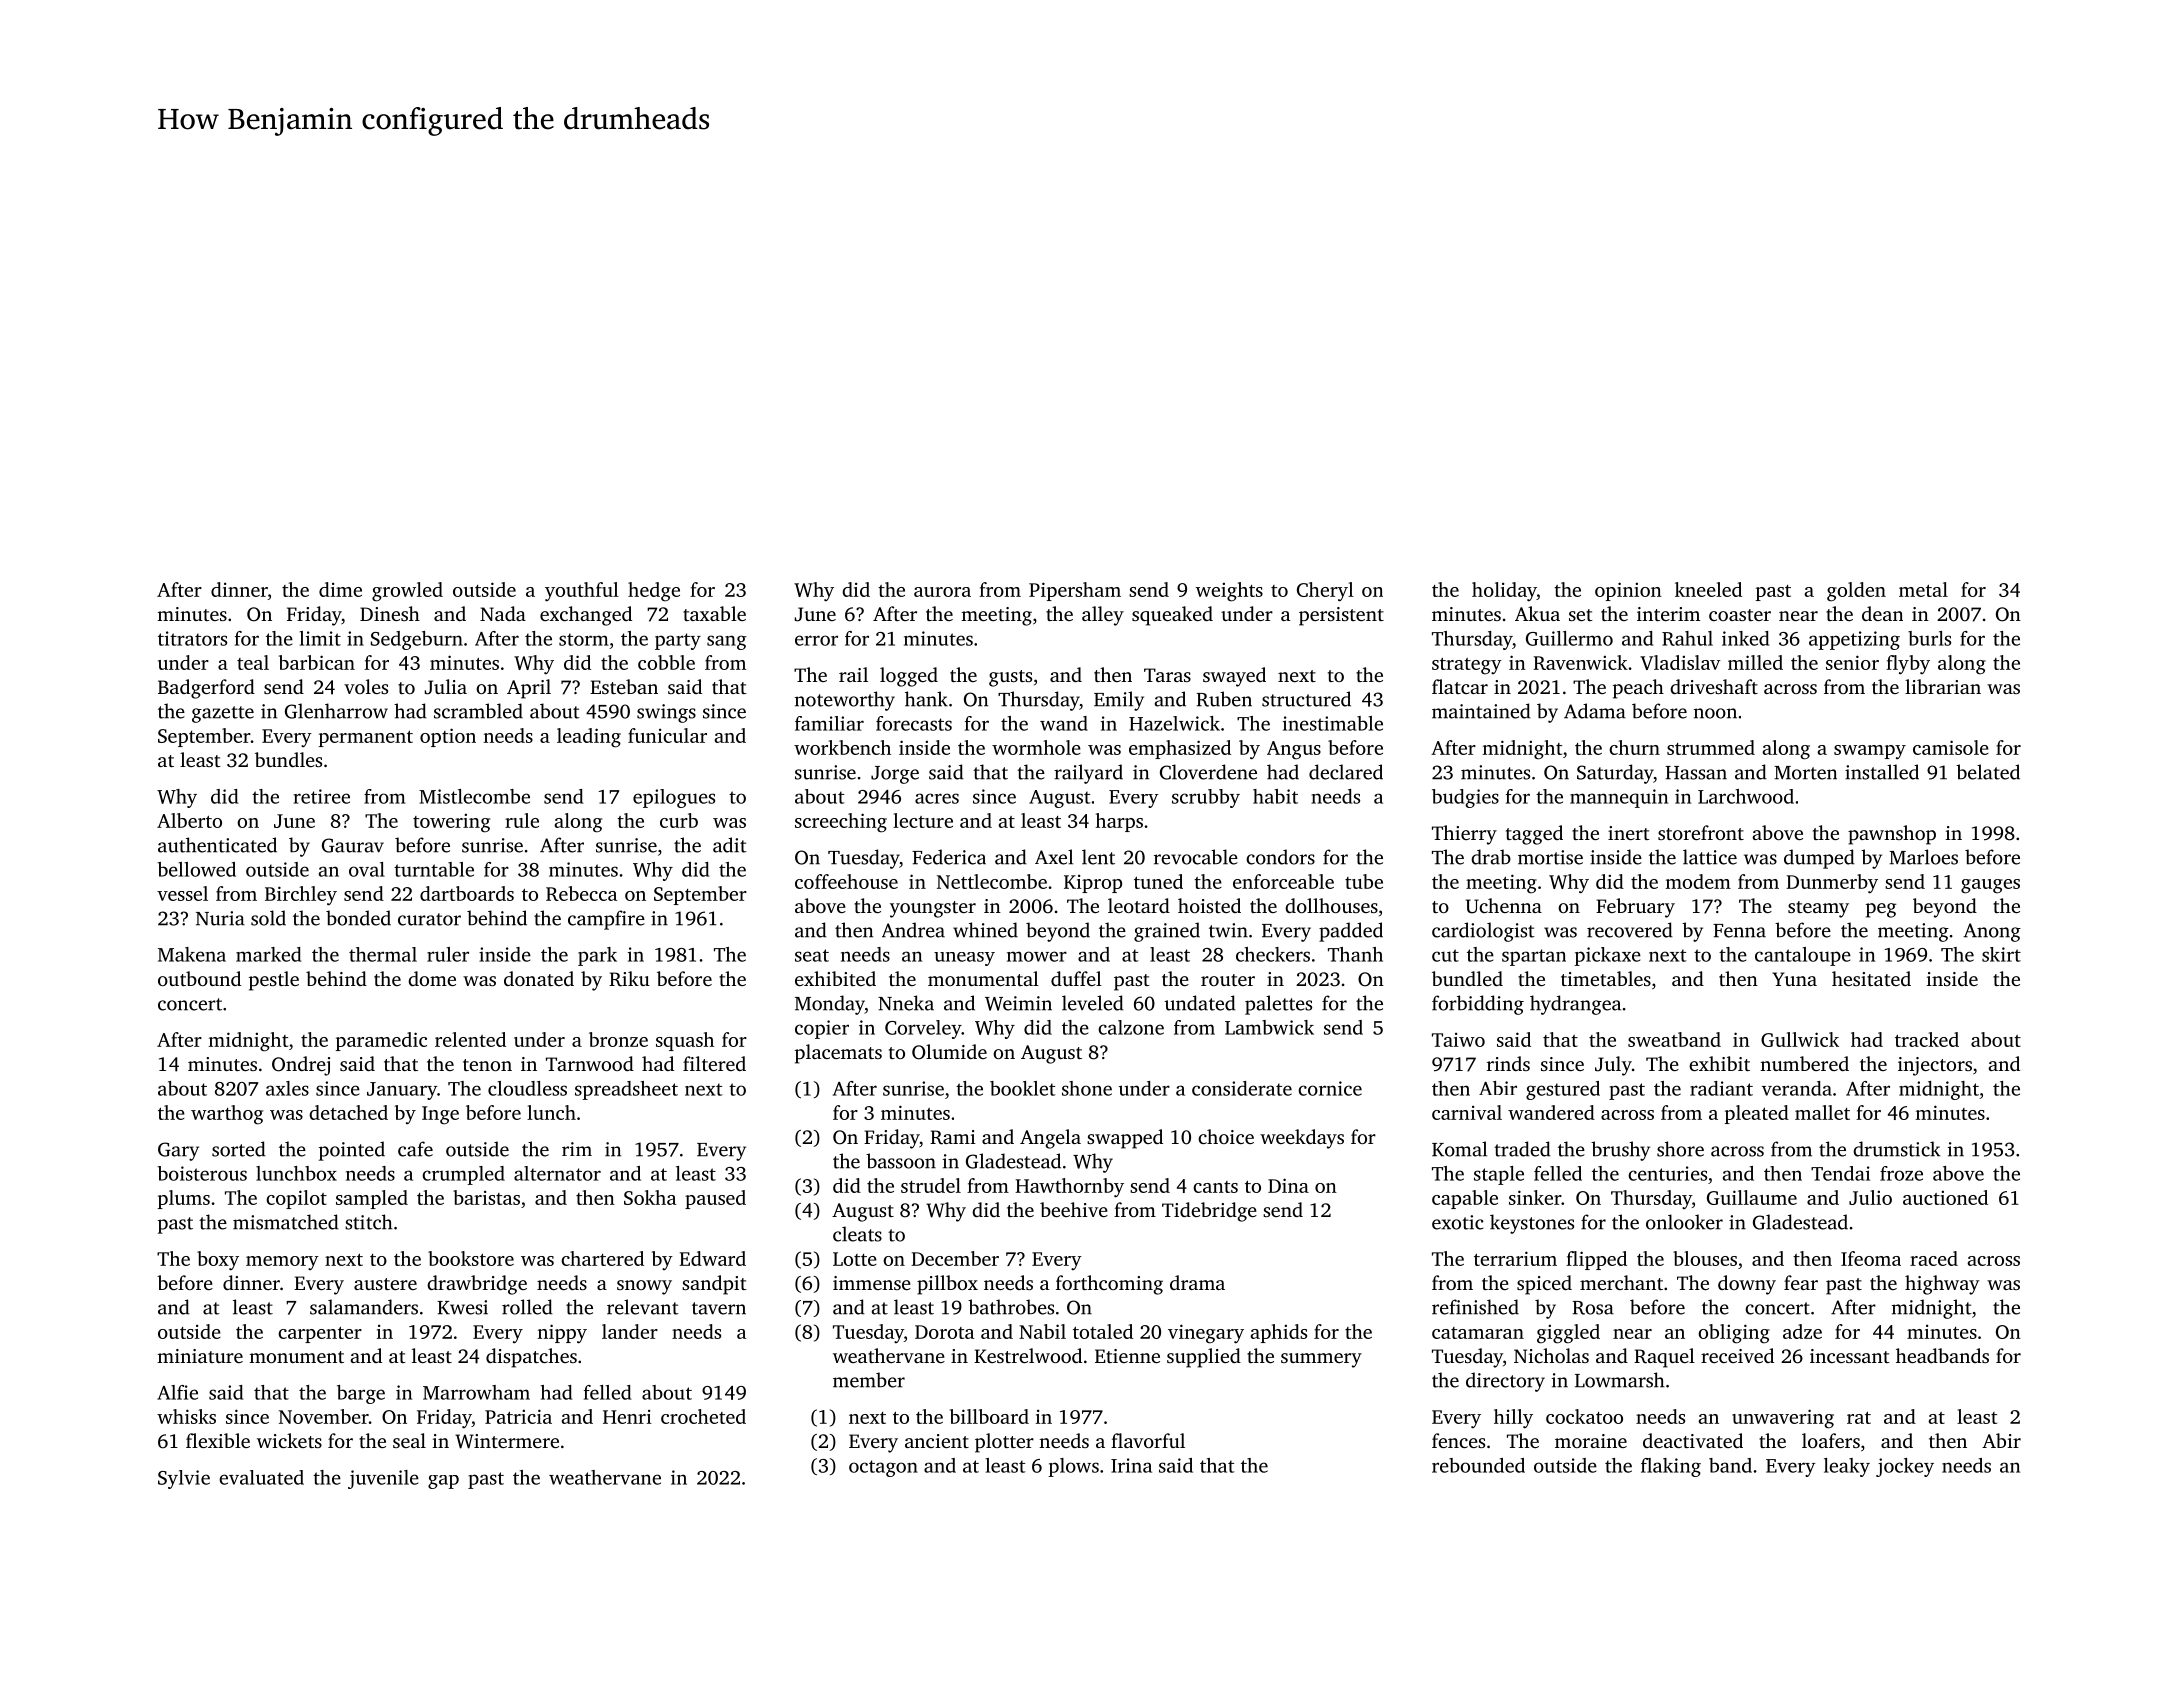 The width and height of the image is (2178, 1683). What do you see at coordinates (1478, 1333) in the image?
I see `catamaran` at bounding box center [1478, 1333].
